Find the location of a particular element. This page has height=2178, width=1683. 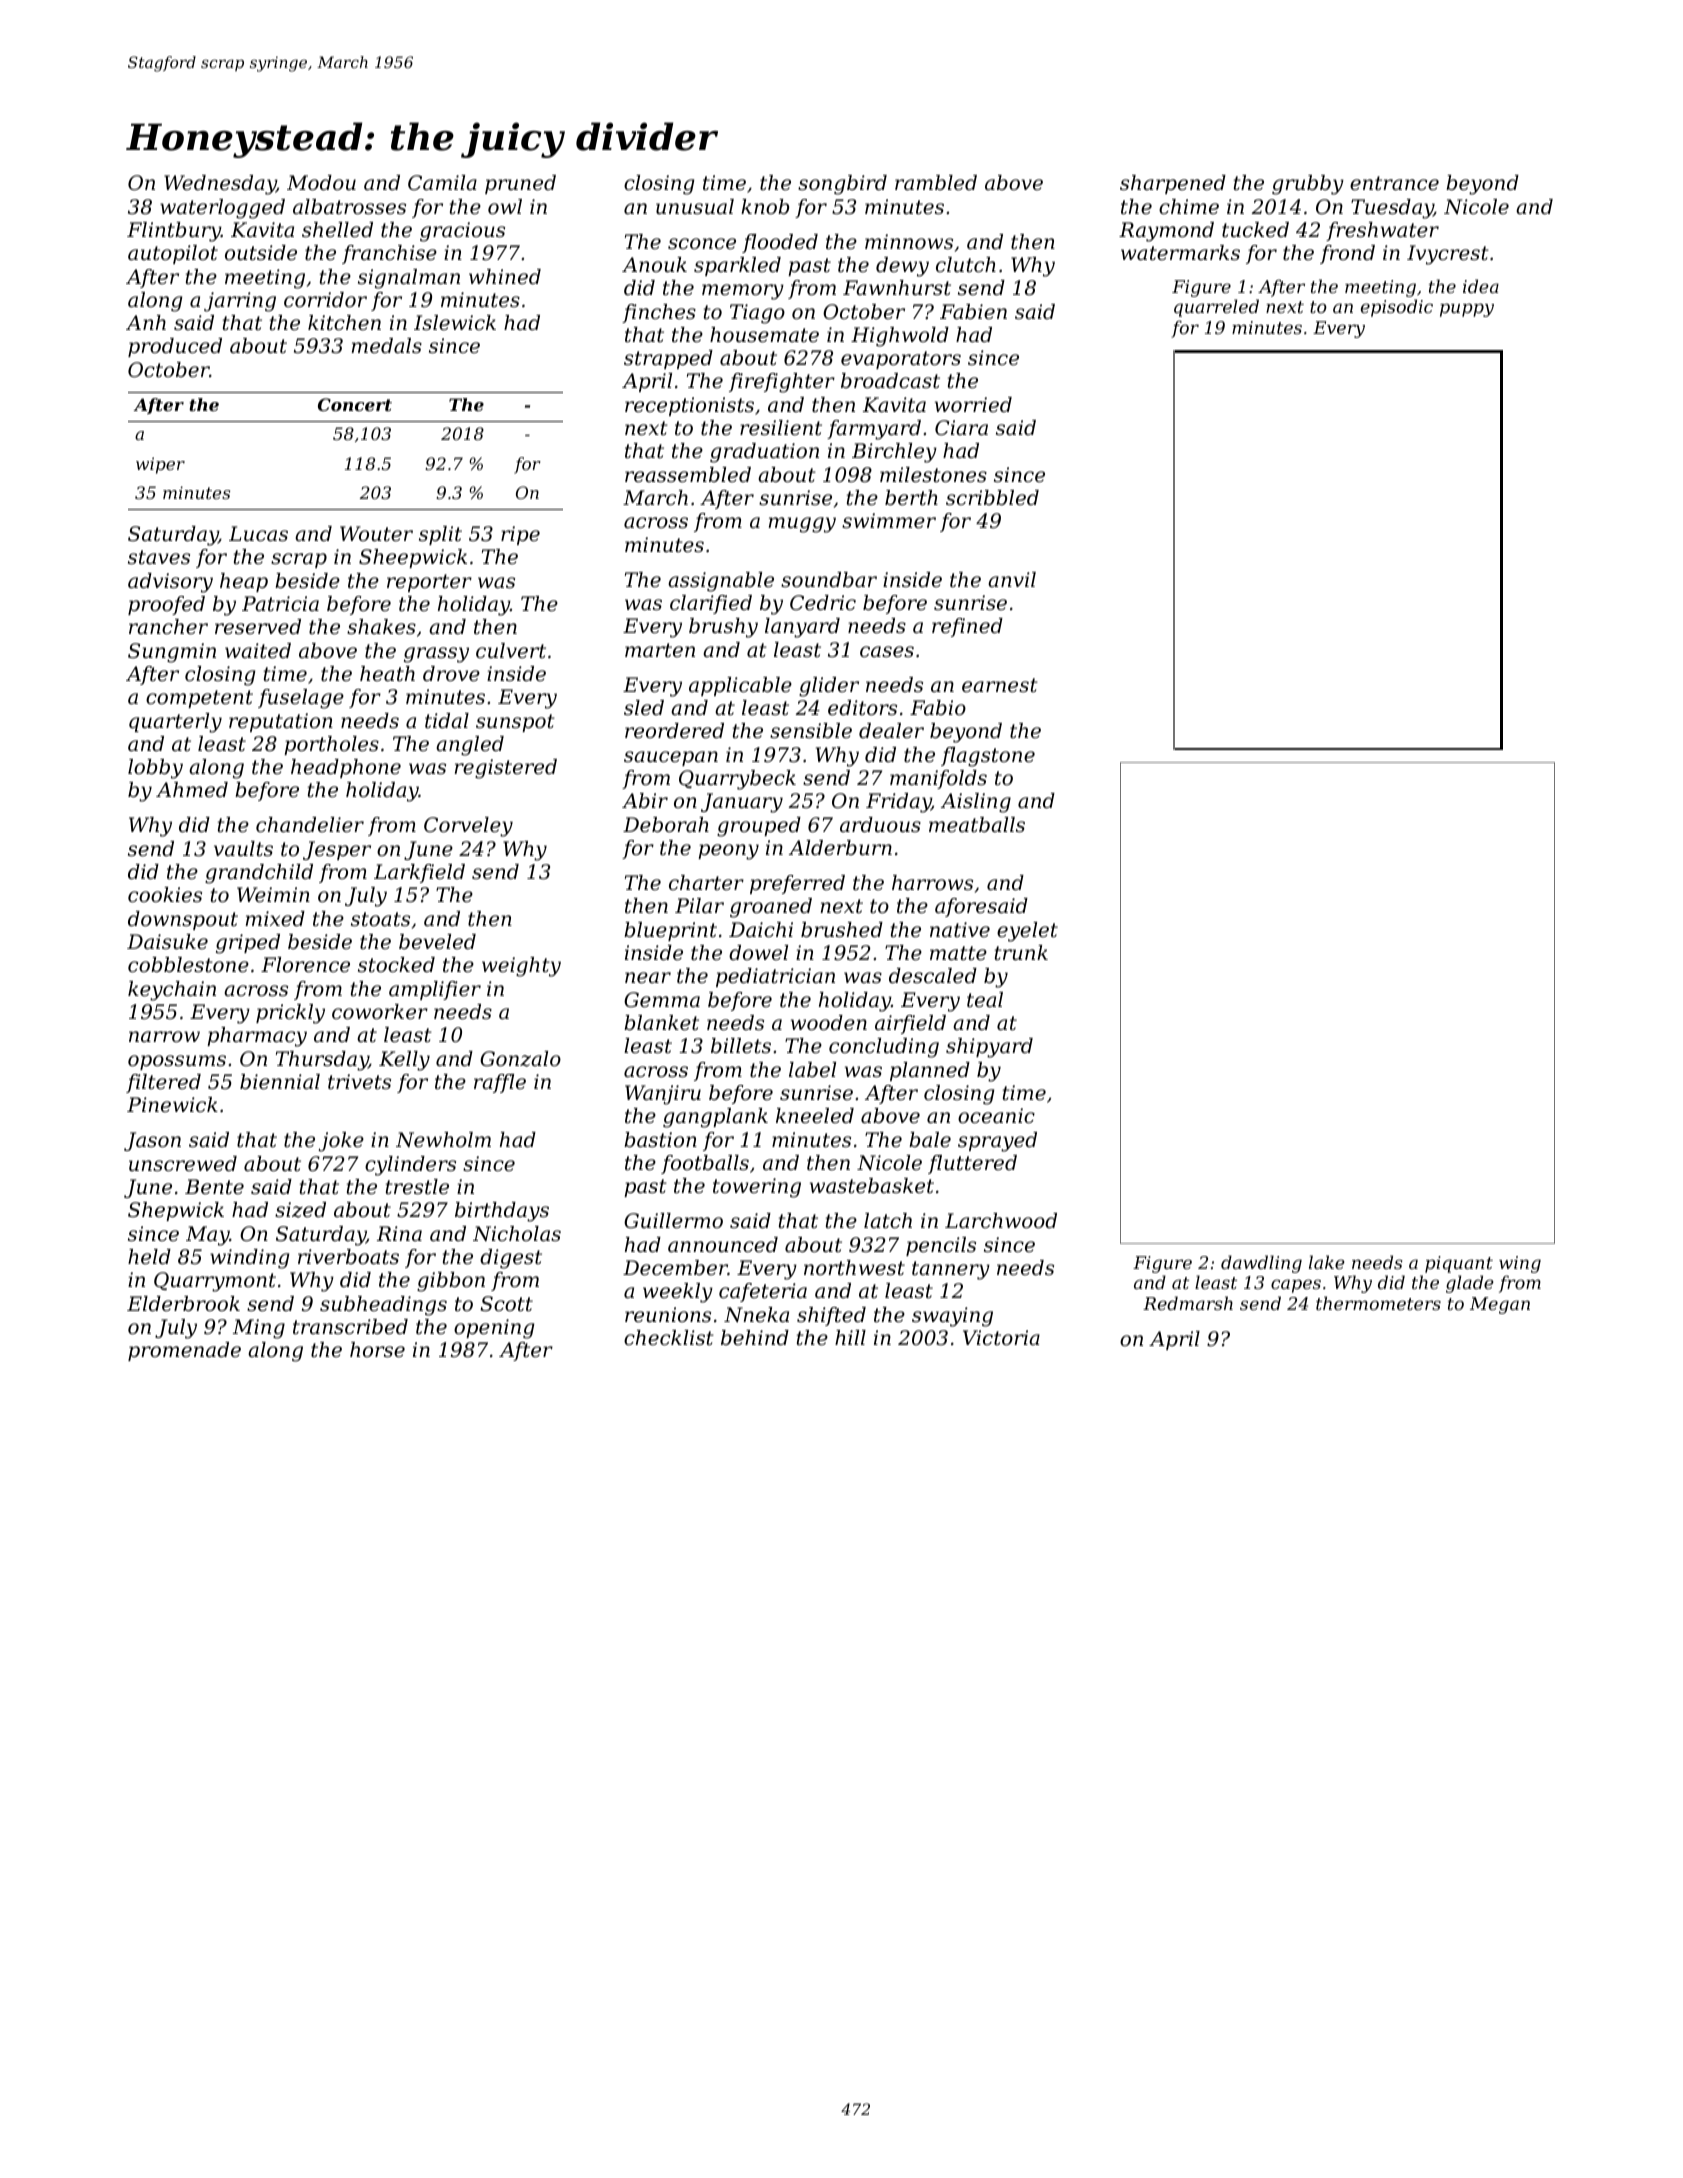

lake is located at coordinates (1327, 1262).
